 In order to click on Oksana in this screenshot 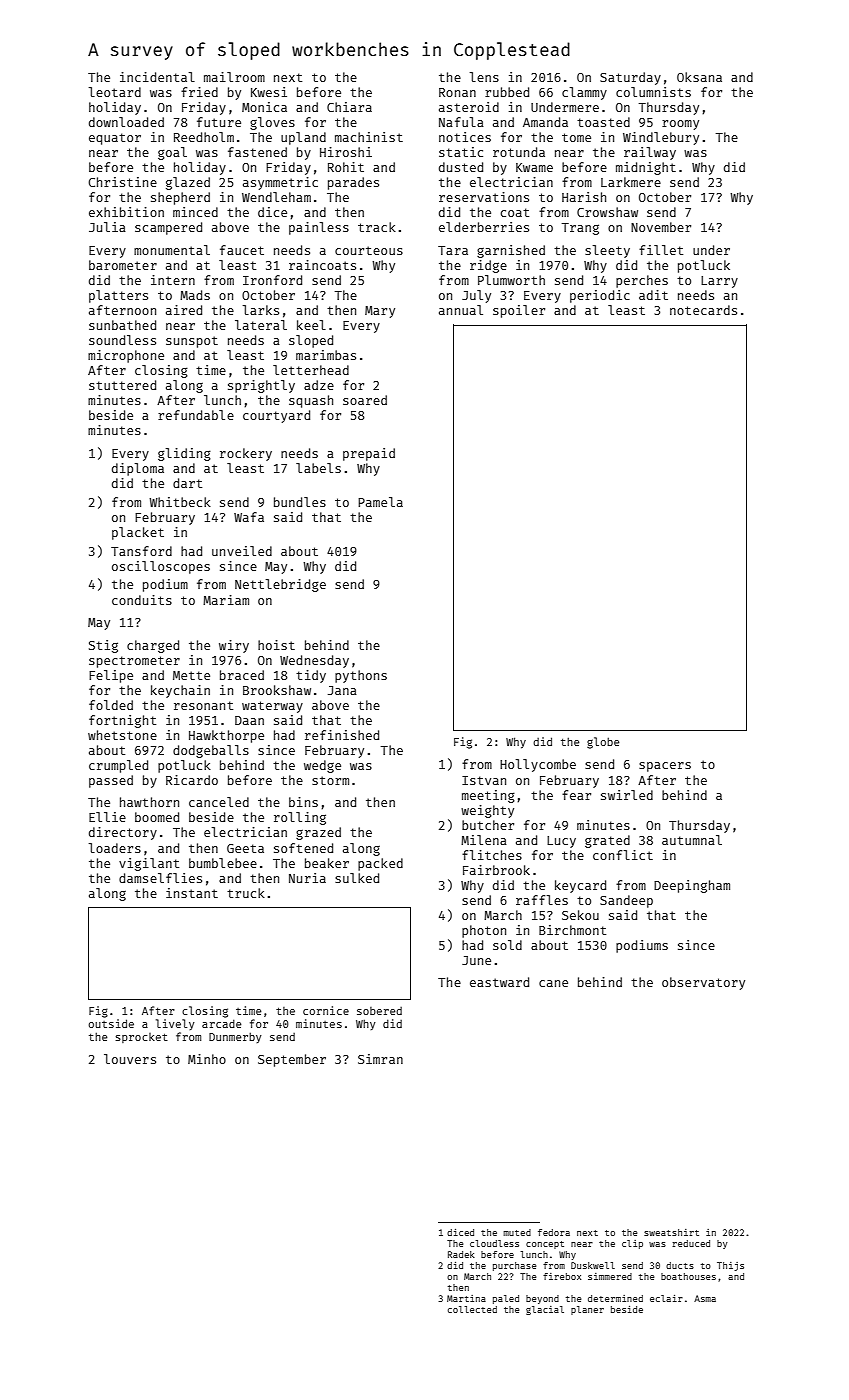, I will do `click(699, 77)`.
